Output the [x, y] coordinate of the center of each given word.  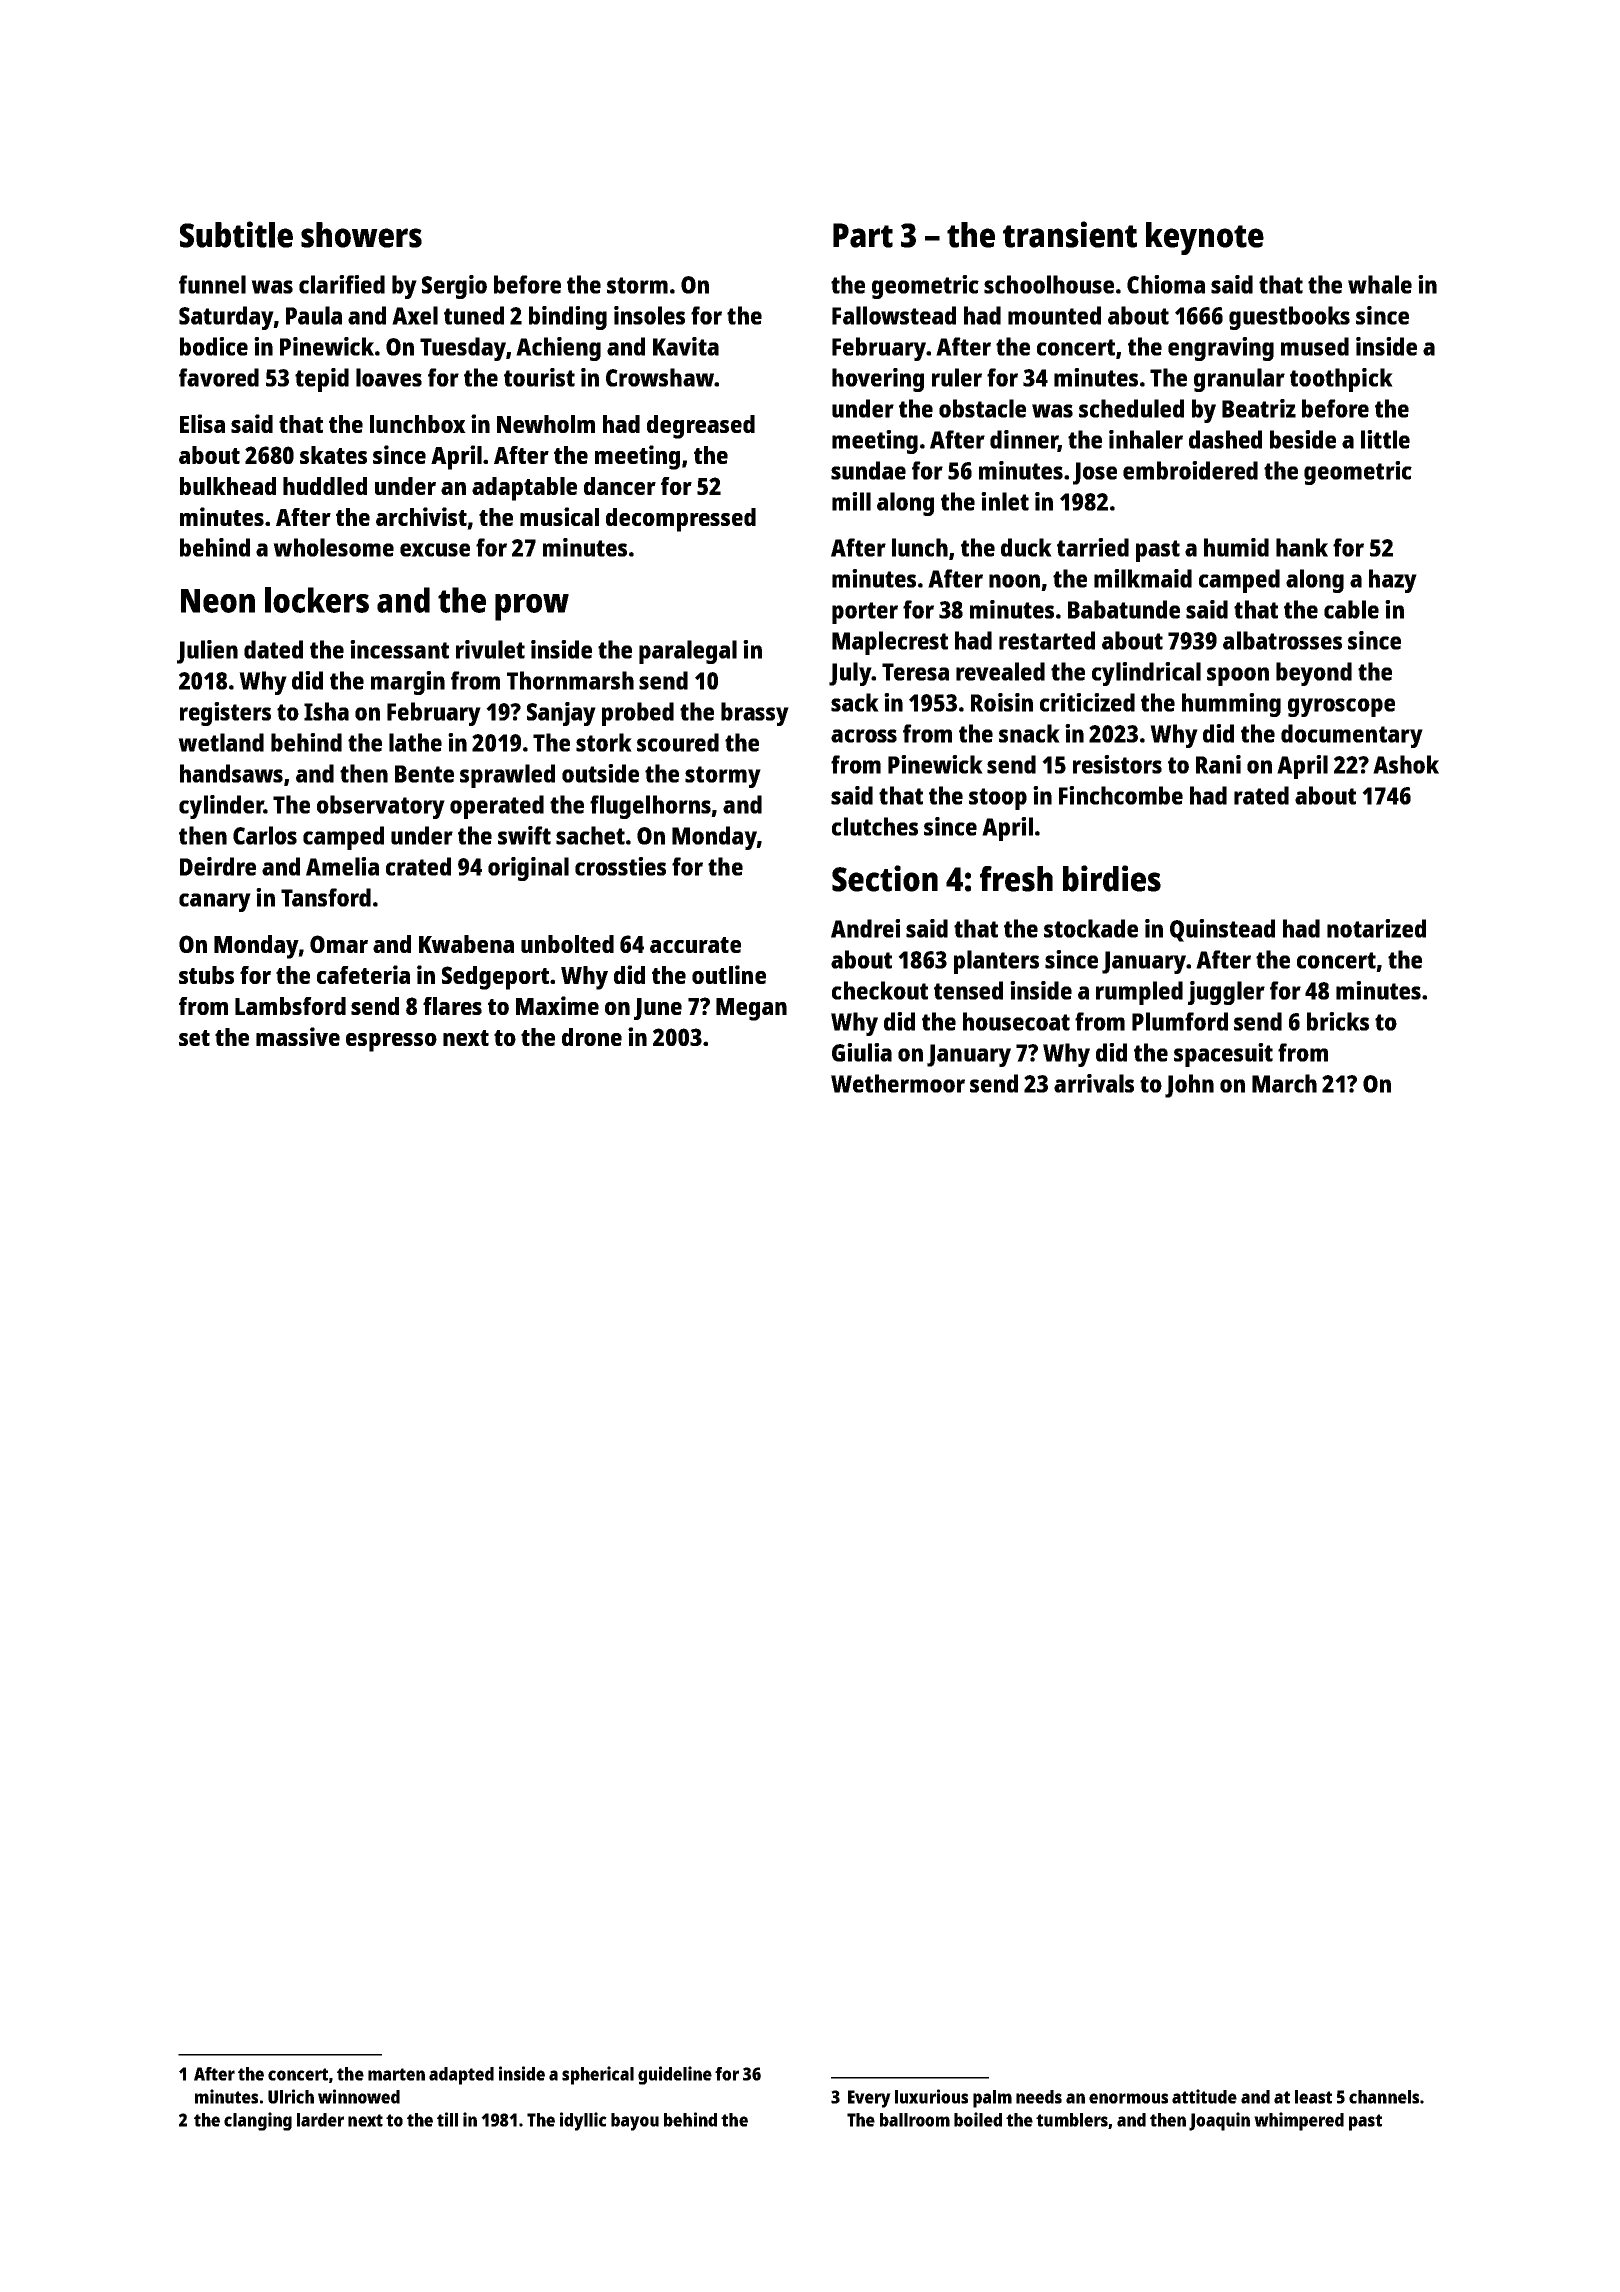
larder [320, 2120]
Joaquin [1219, 2121]
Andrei [865, 928]
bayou [635, 2122]
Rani [1218, 764]
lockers [317, 600]
